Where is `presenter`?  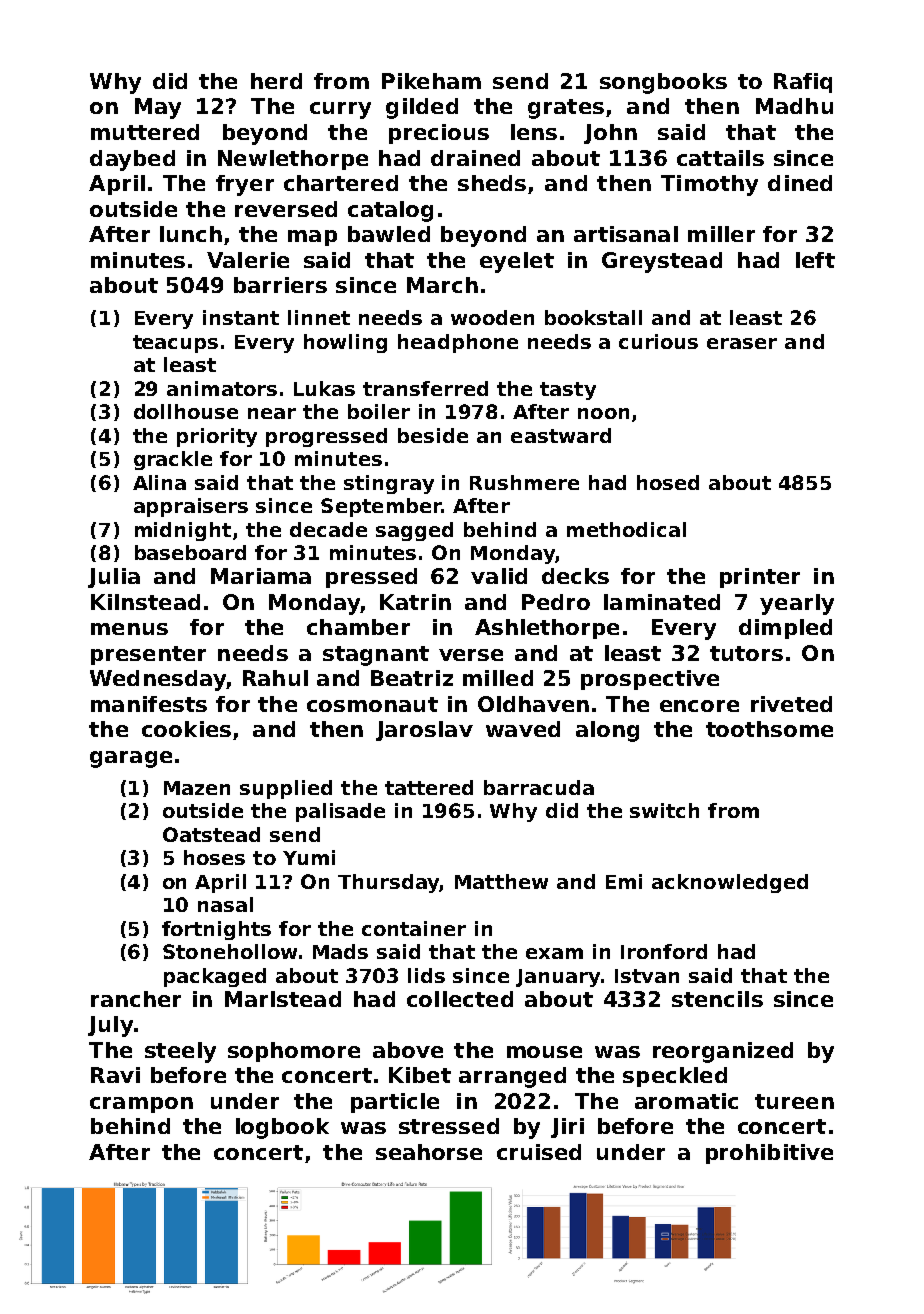
presenter is located at coordinates (148, 655).
